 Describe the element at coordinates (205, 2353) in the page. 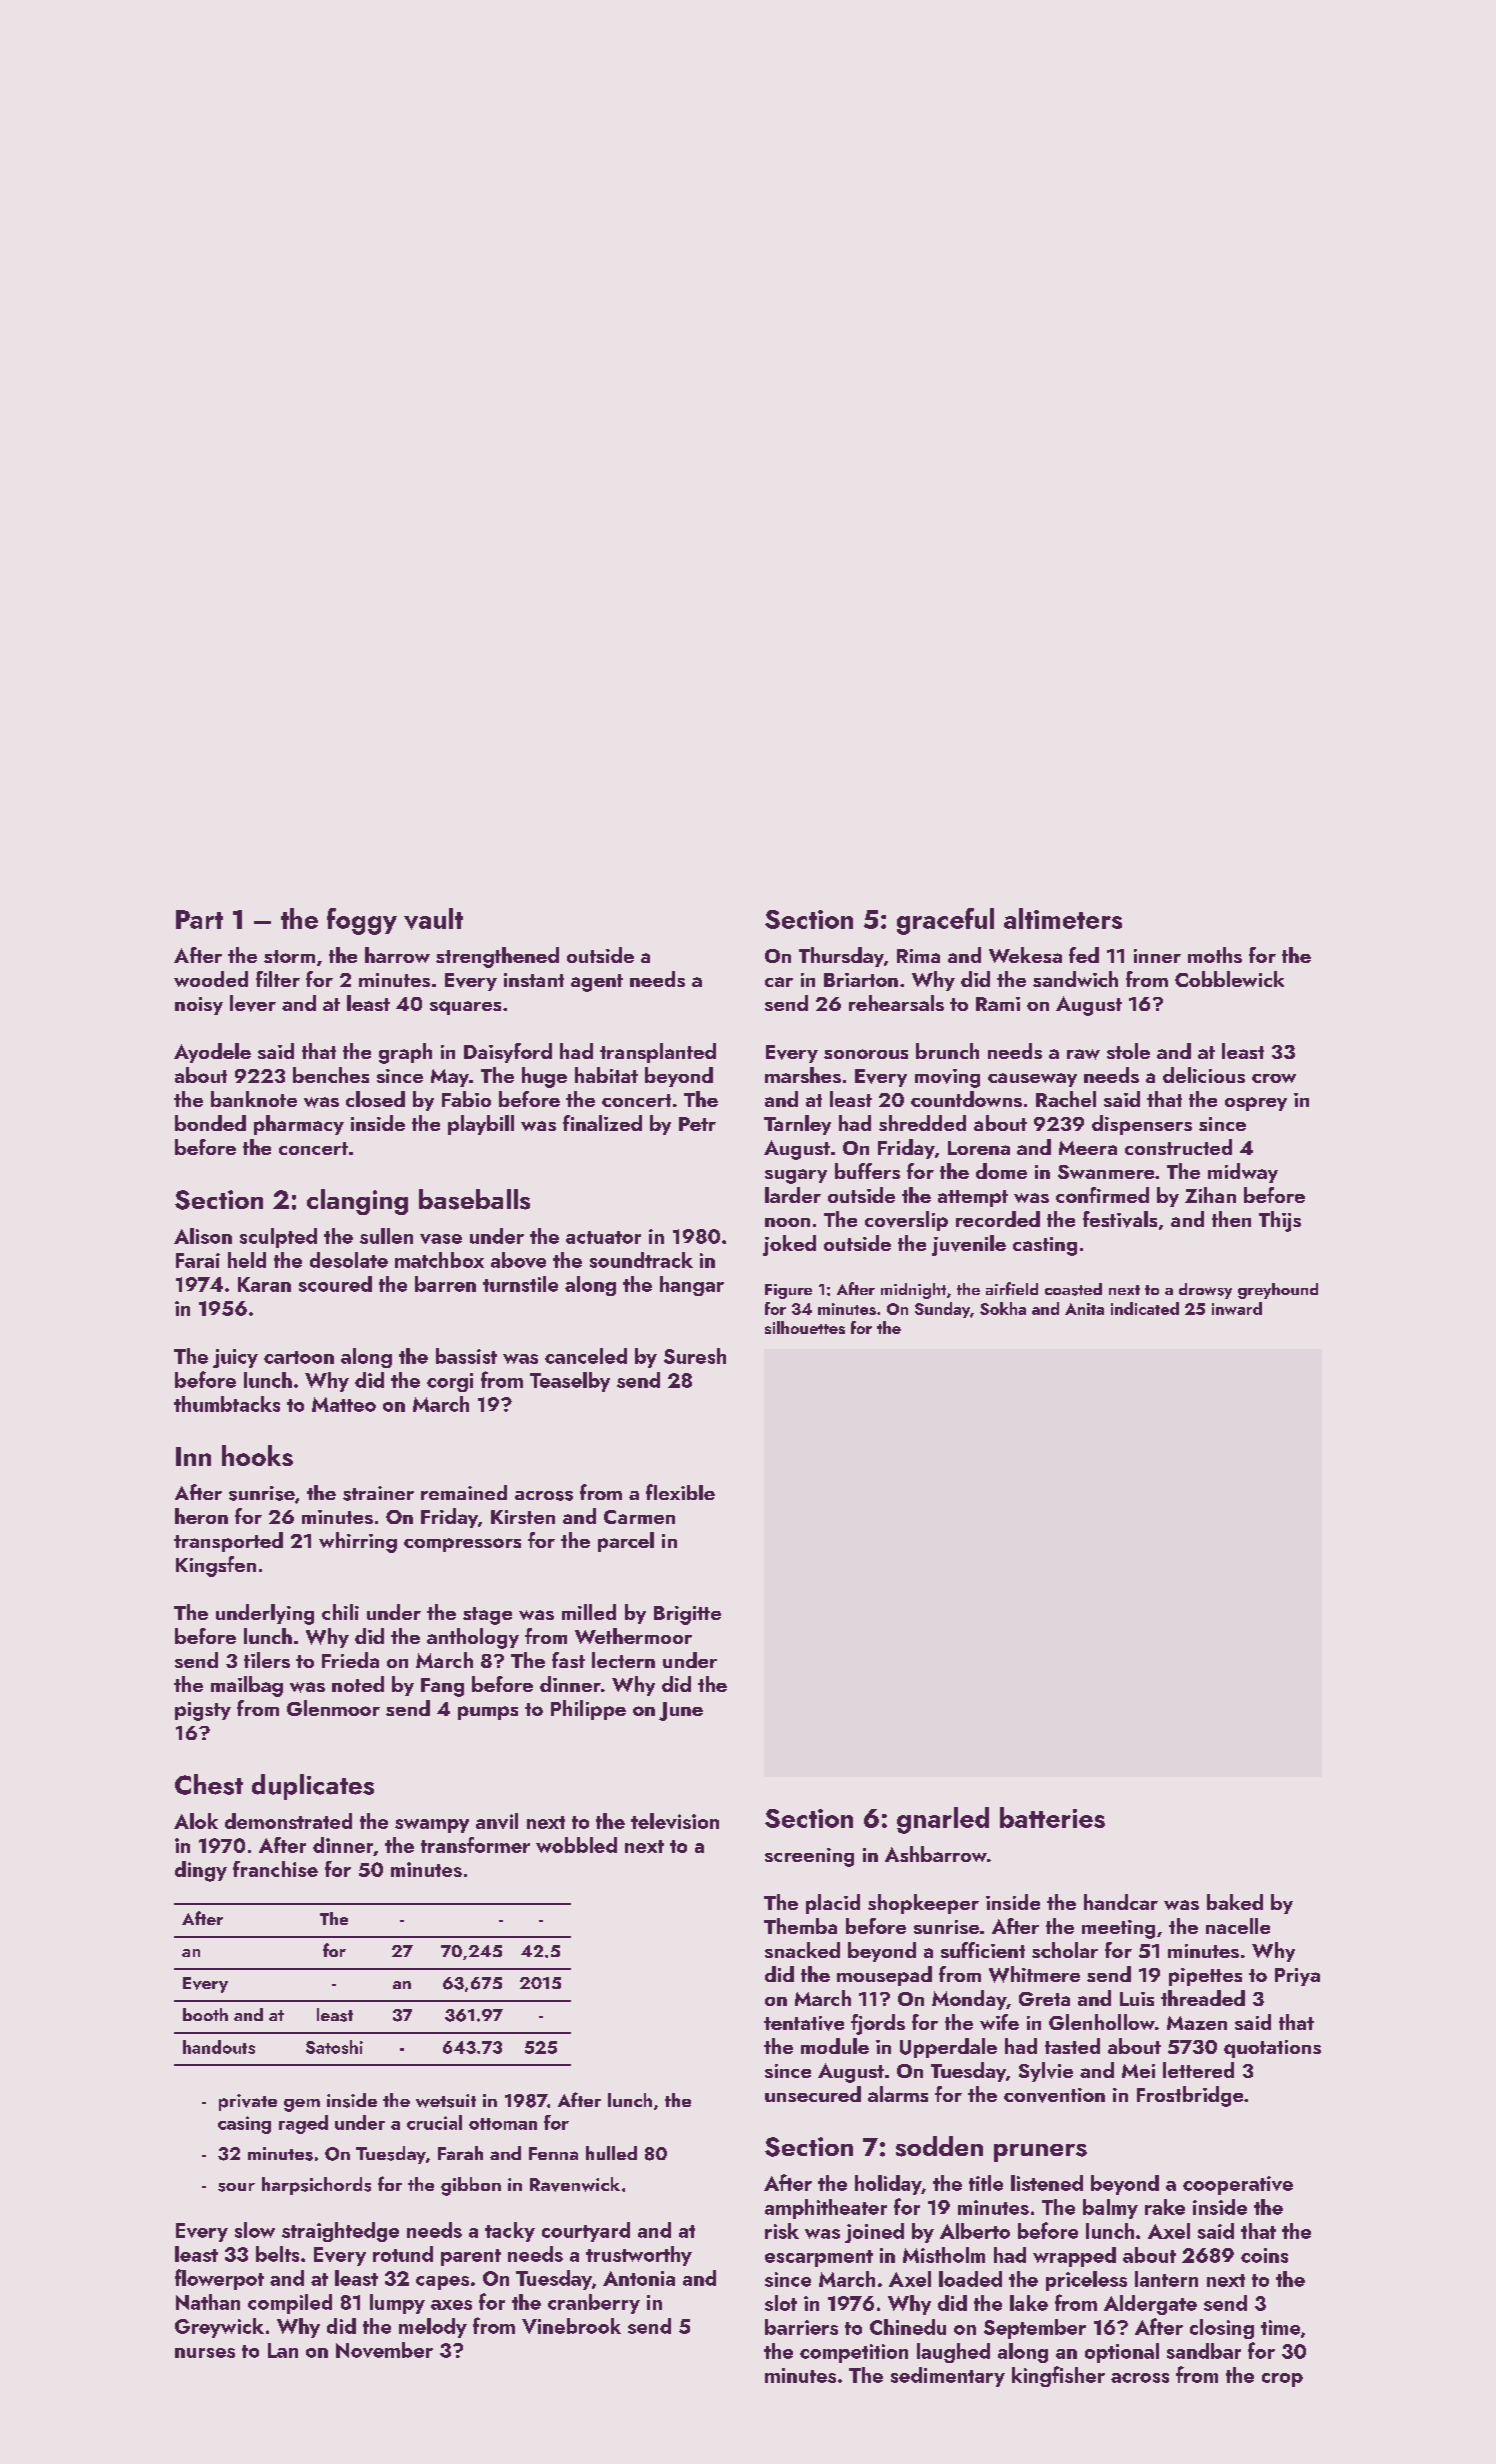

I see `nurses` at that location.
